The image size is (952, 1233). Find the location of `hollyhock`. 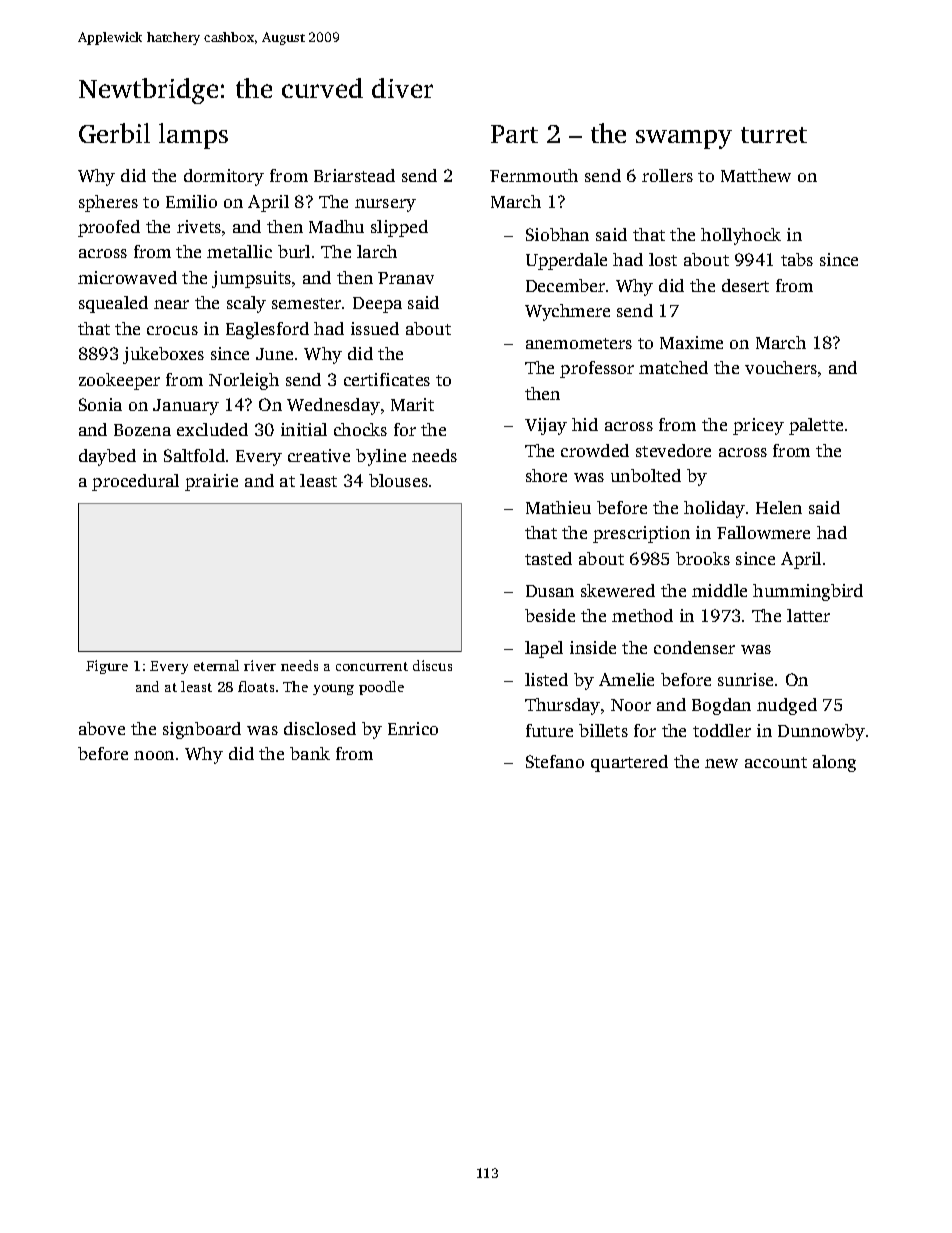

hollyhock is located at coordinates (741, 236).
